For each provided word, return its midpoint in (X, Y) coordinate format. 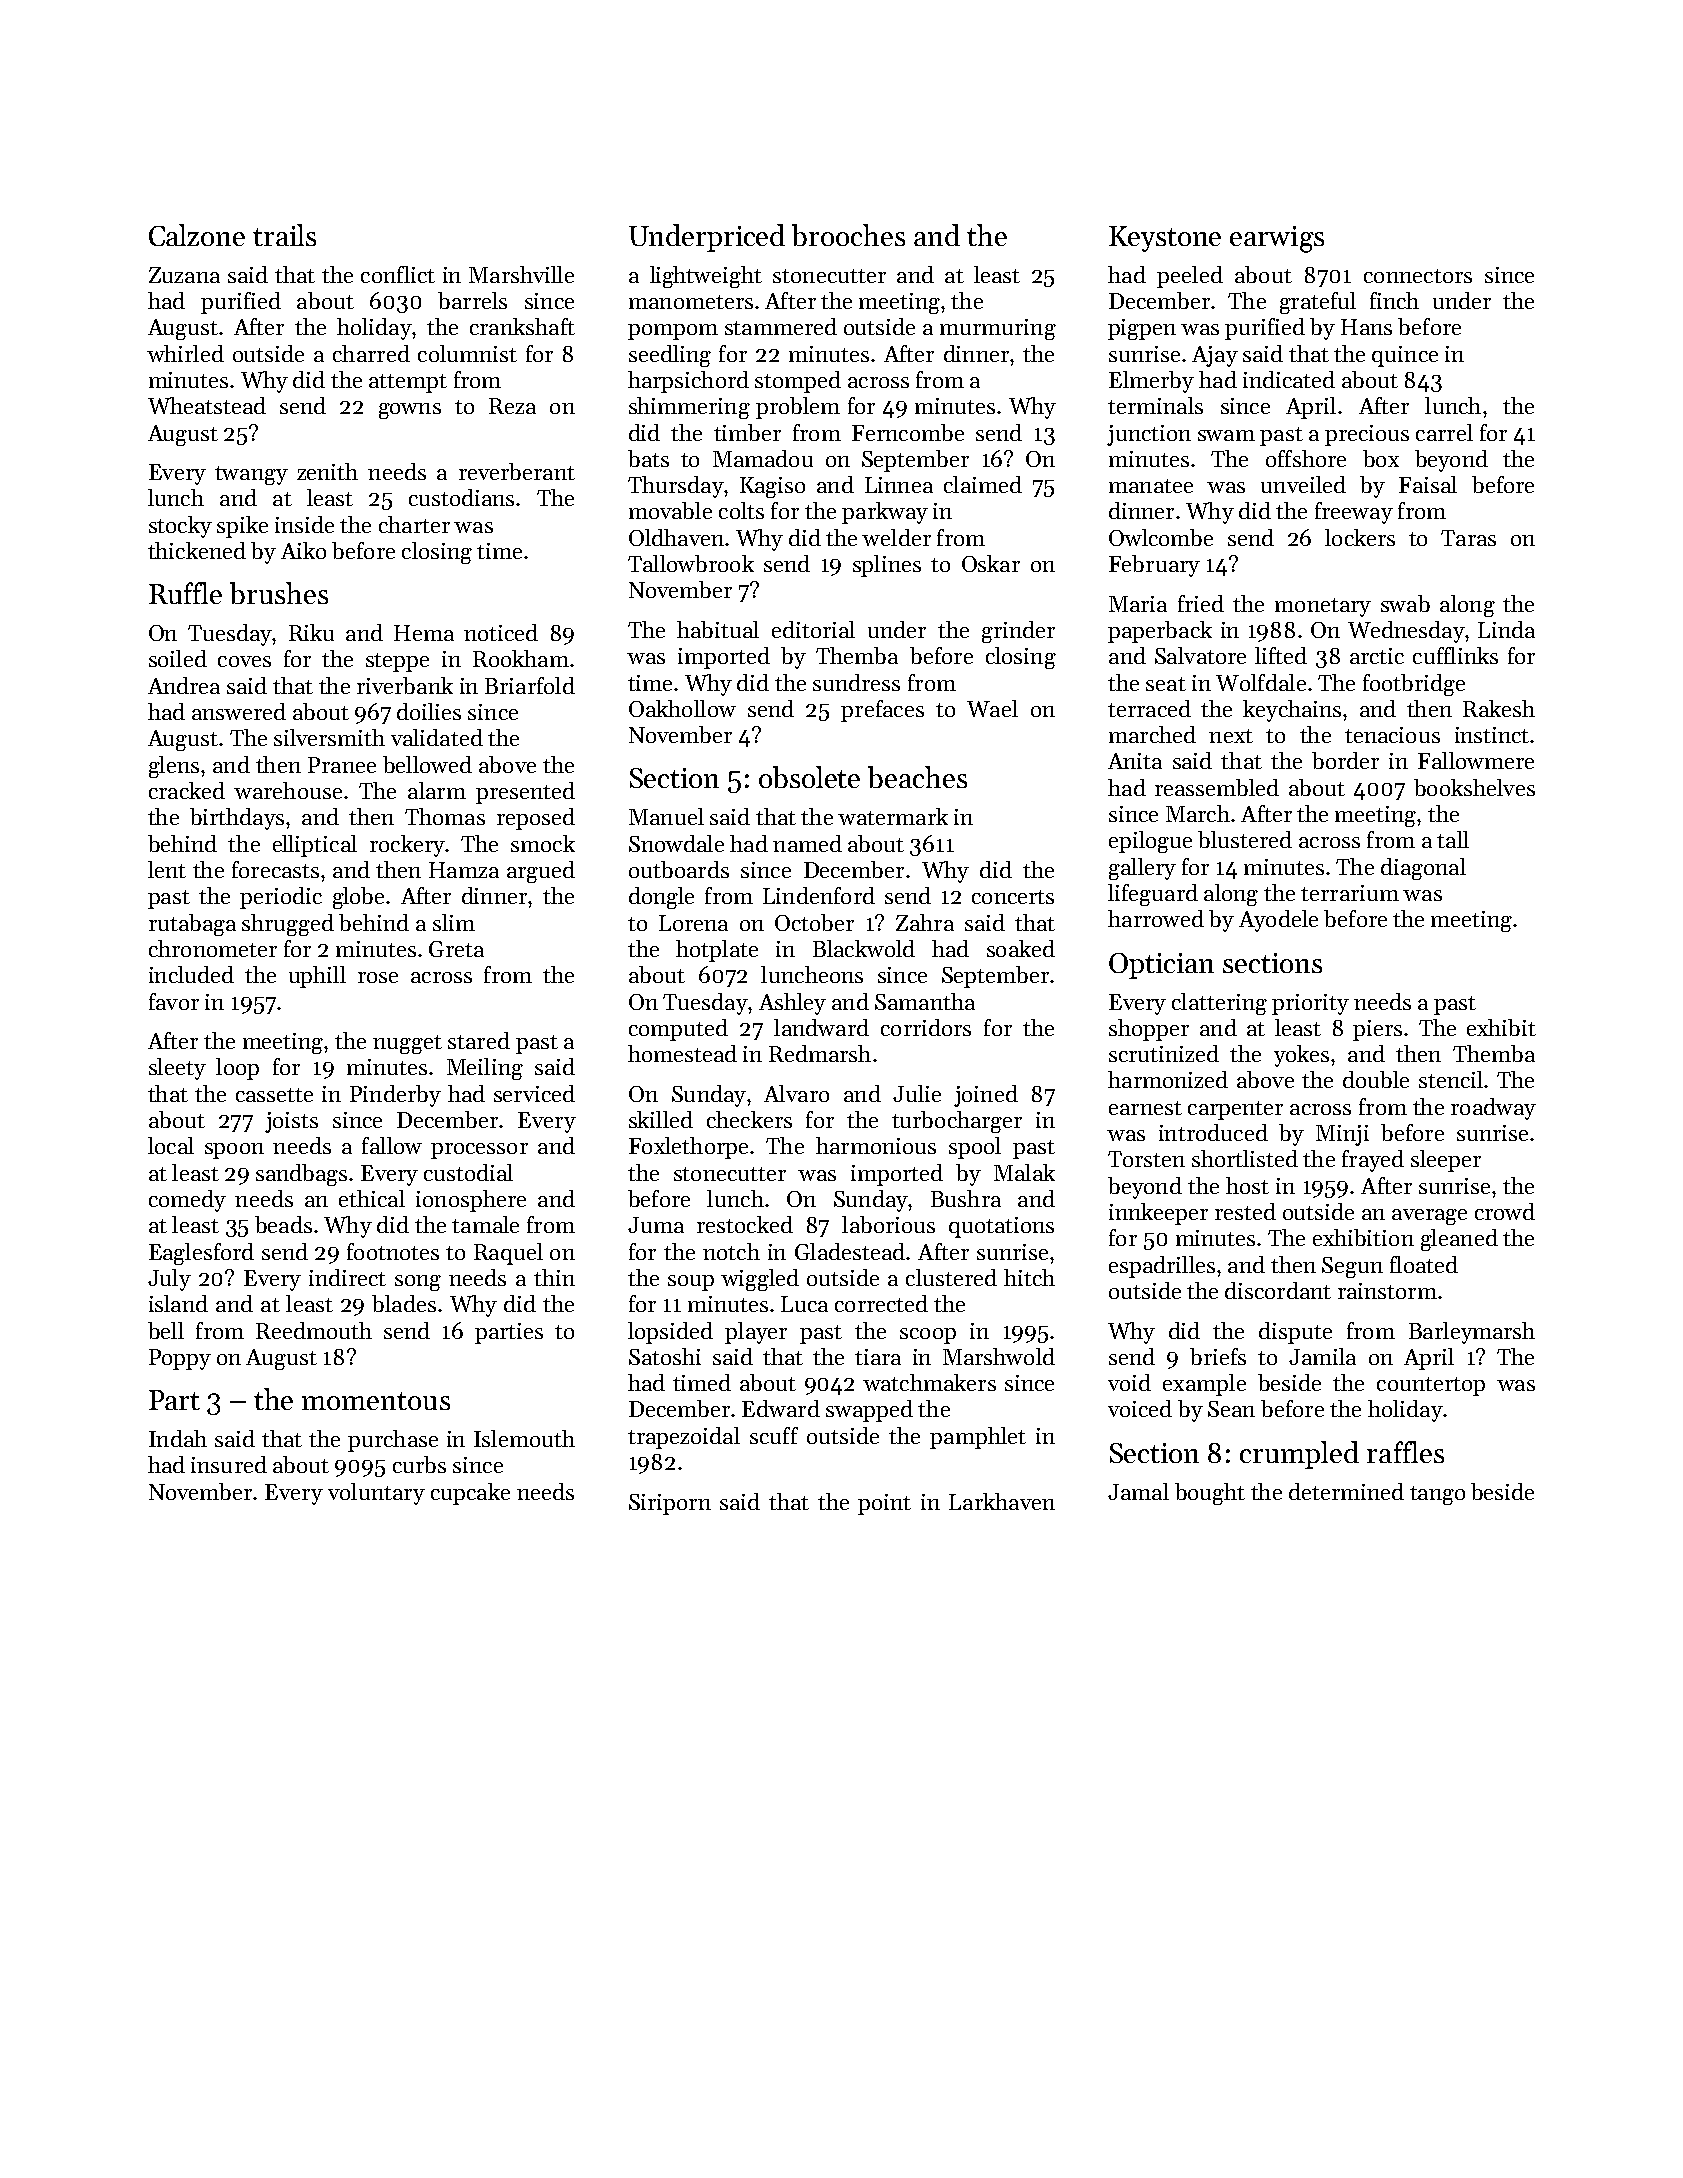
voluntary (376, 1494)
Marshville (521, 274)
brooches (848, 235)
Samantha (925, 1001)
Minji (1342, 1135)
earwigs (1277, 239)
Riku (311, 632)
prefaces (882, 711)
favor (174, 1001)
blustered (1245, 839)
